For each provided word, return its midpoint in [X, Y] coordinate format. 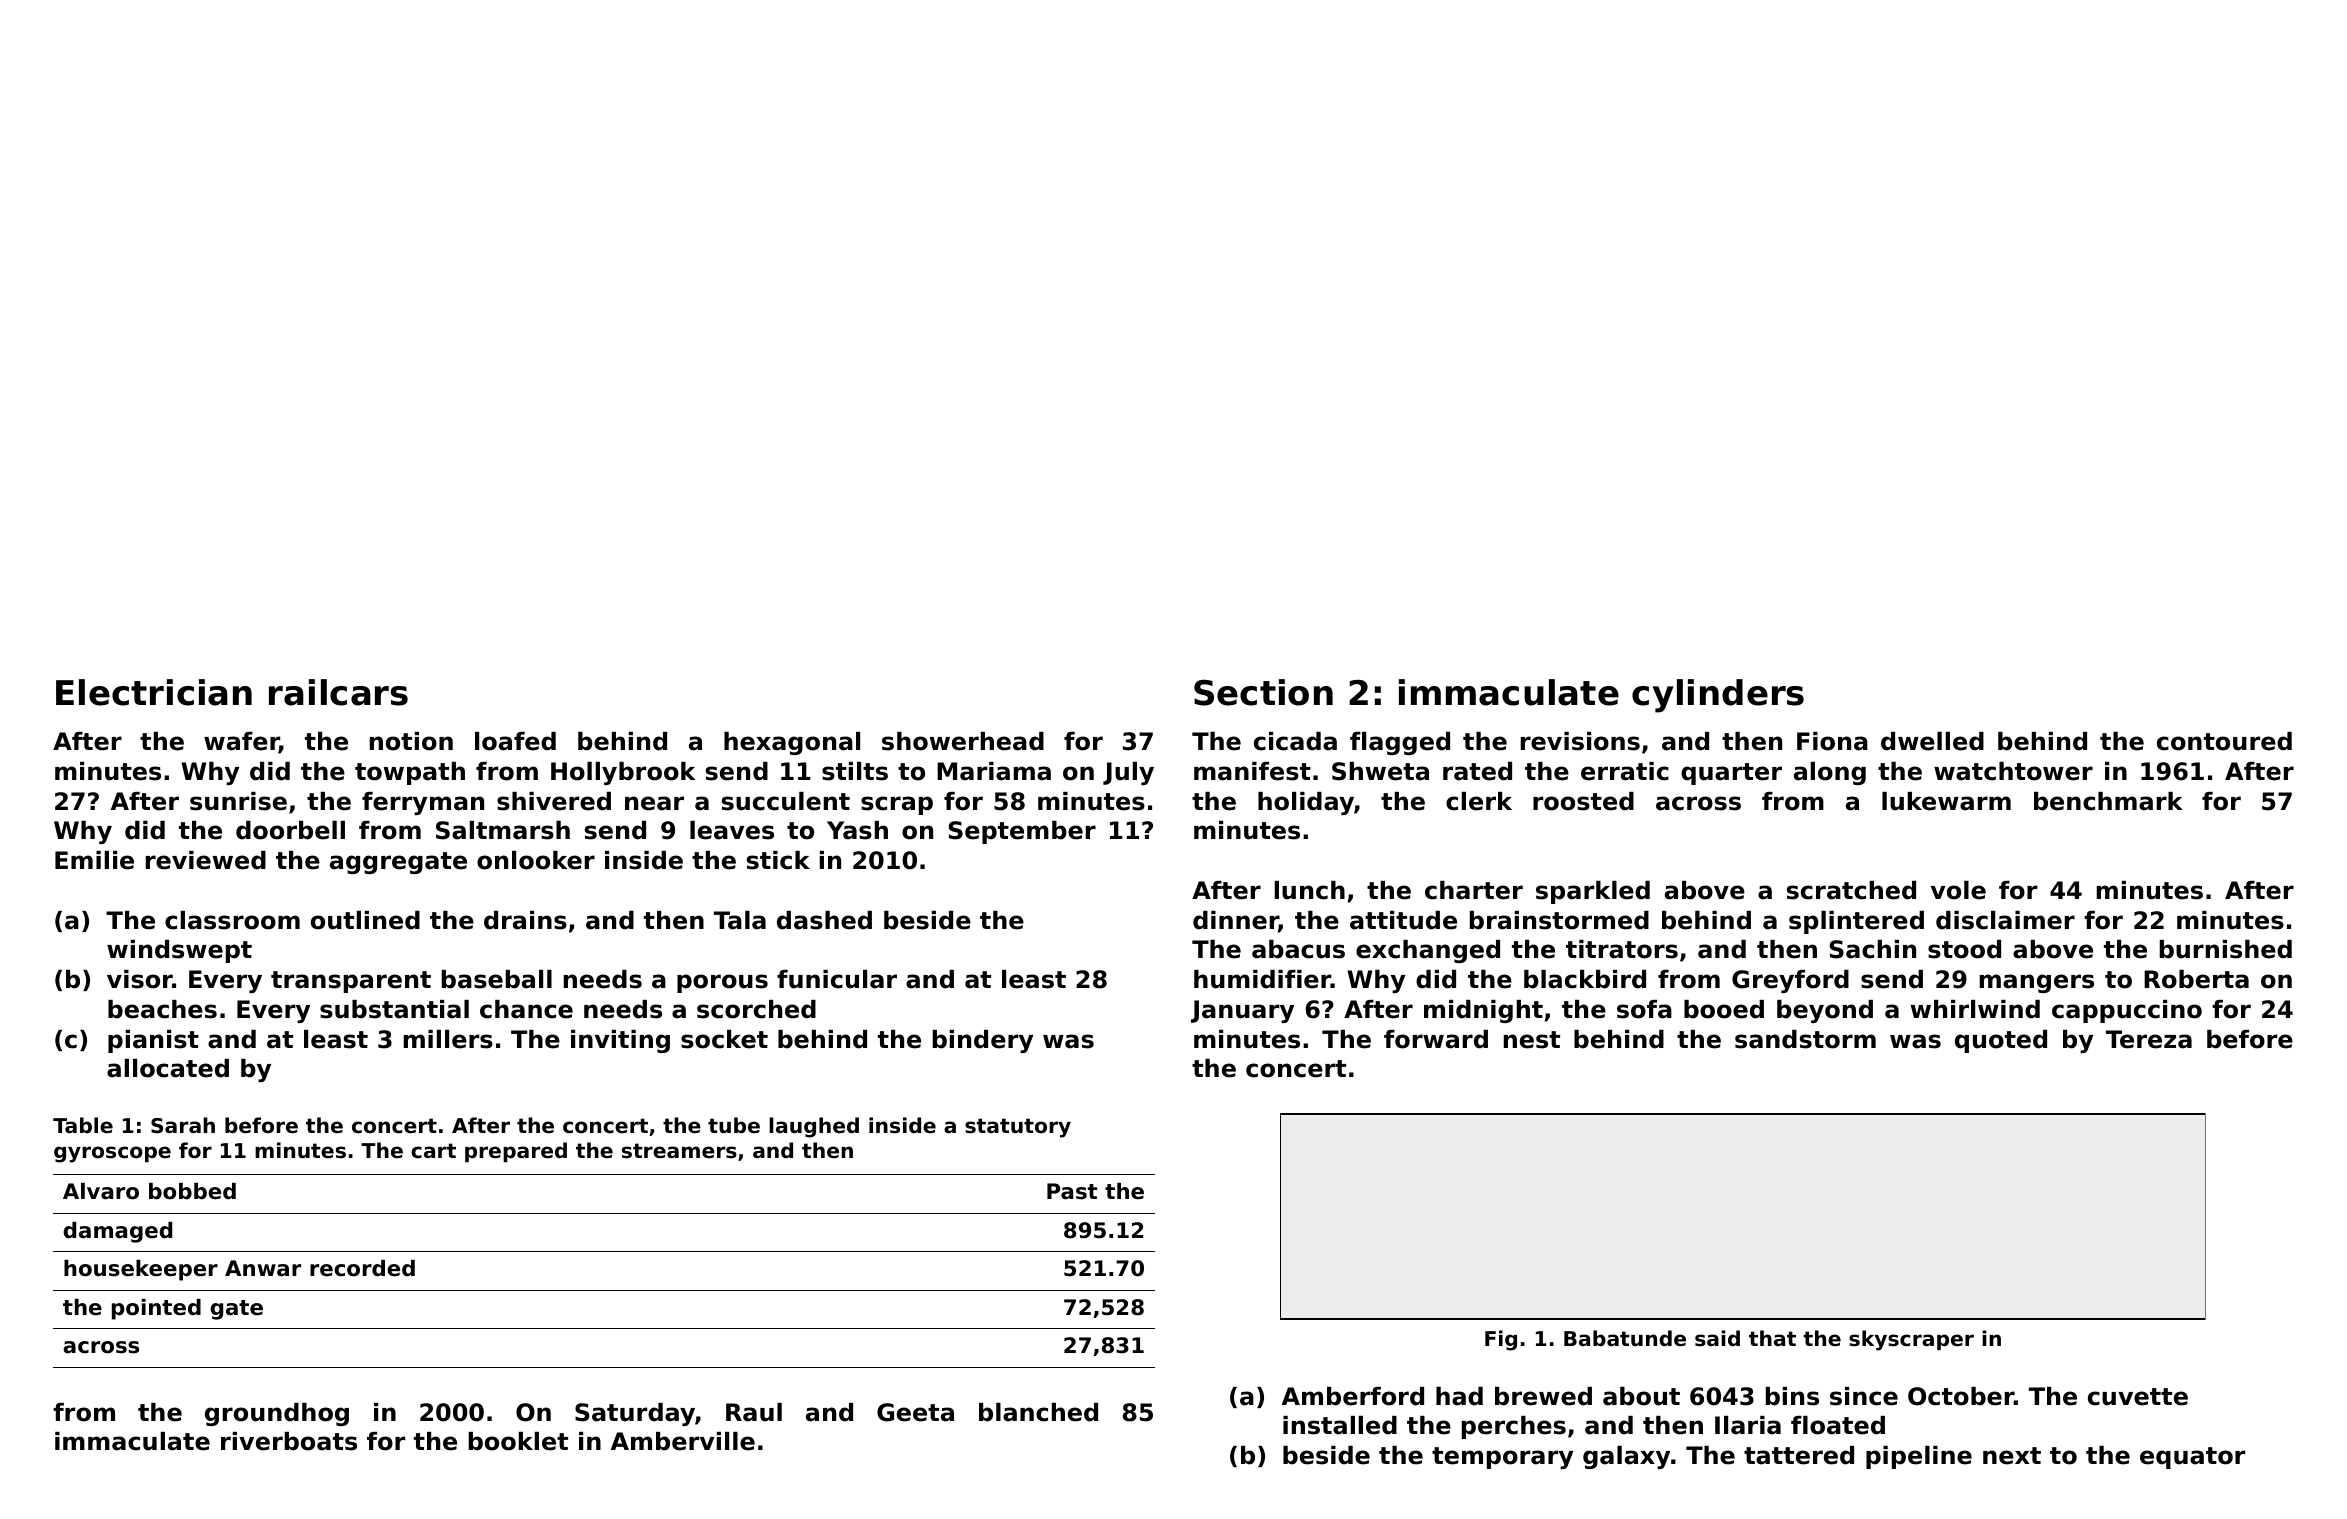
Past [1072, 1191]
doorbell [290, 830]
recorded [362, 1268]
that [1772, 1338]
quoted [2001, 1041]
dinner [1236, 921]
